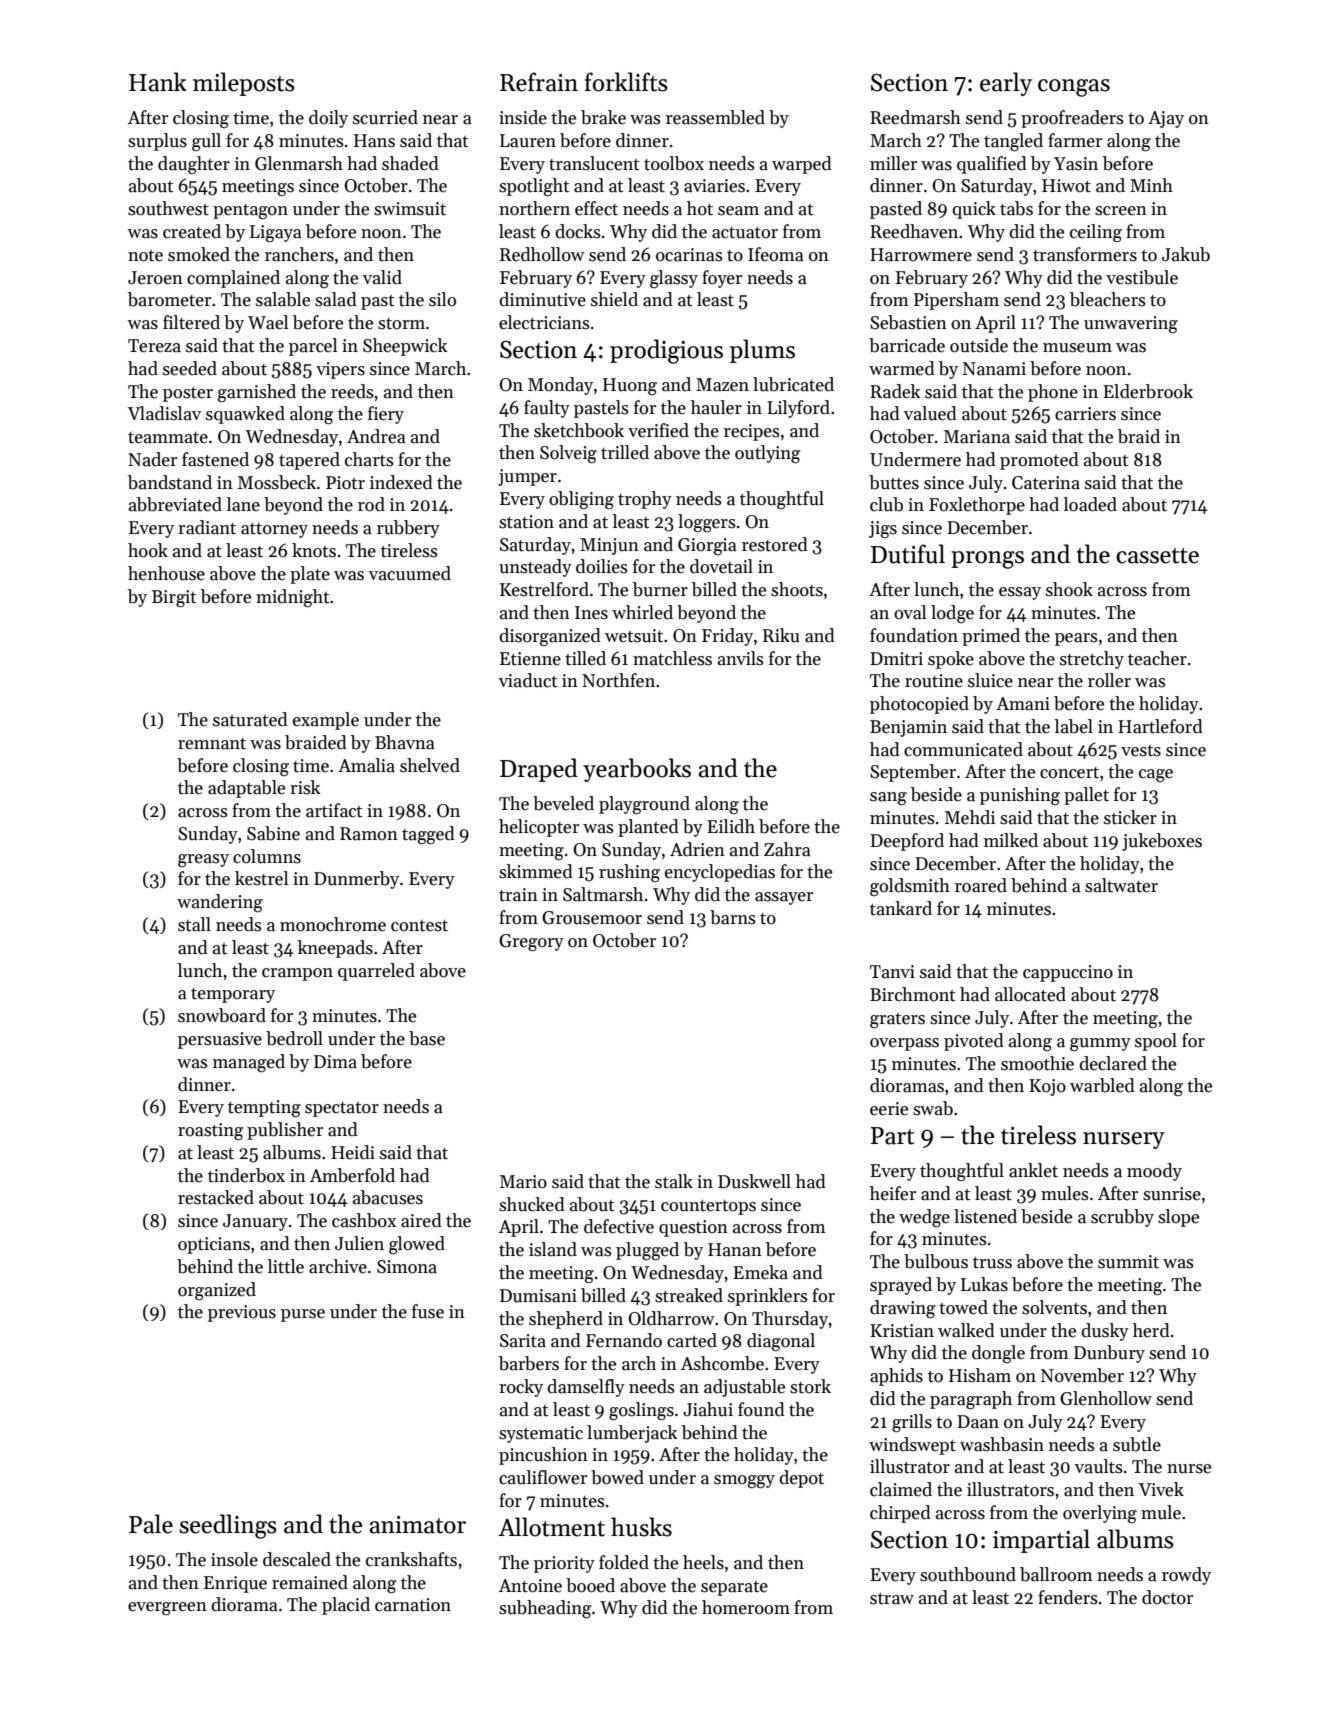 This screenshot has height=1736, width=1342. I want to click on Gregory, so click(531, 942).
